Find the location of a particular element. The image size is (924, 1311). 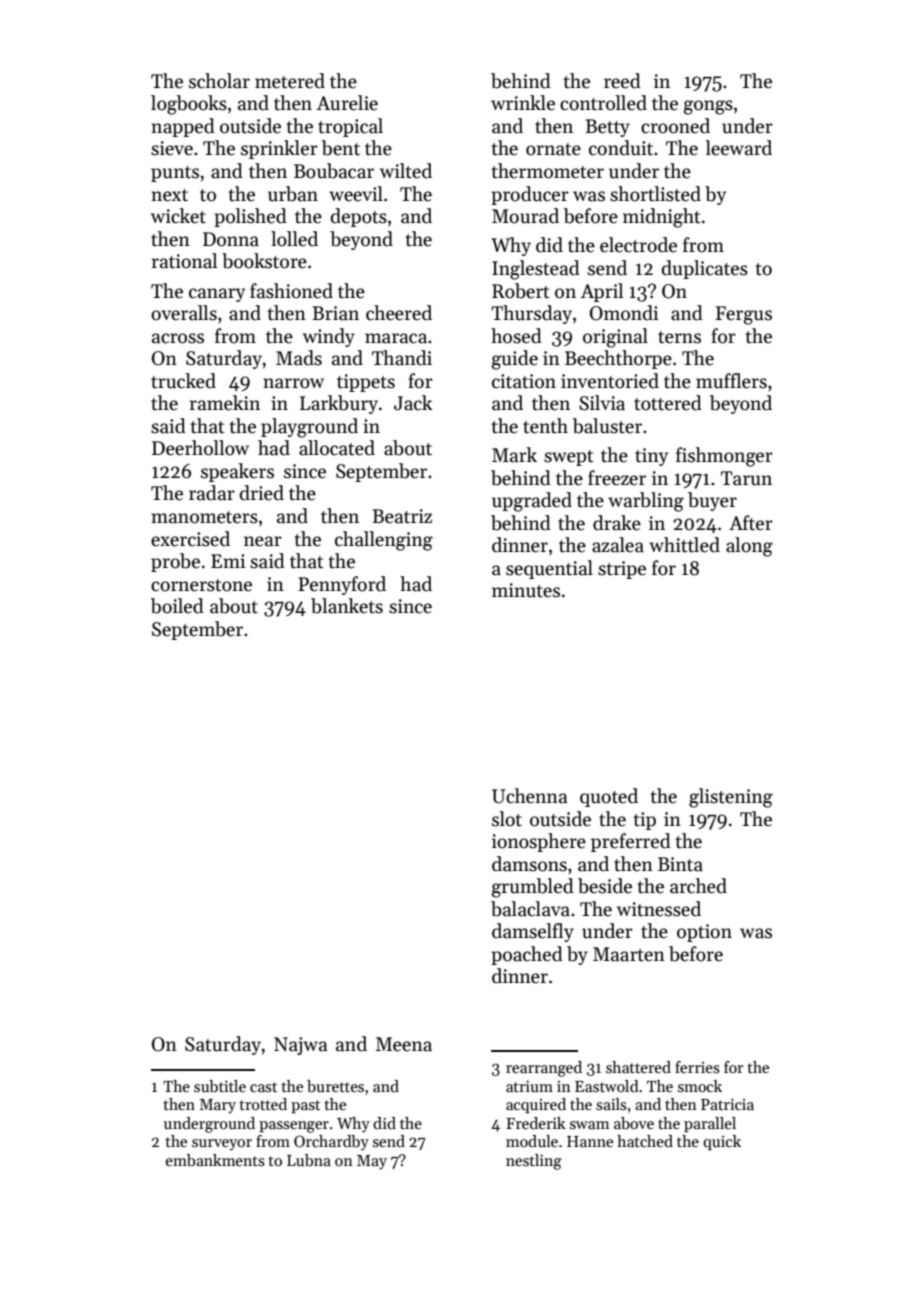

blankets is located at coordinates (347, 606).
